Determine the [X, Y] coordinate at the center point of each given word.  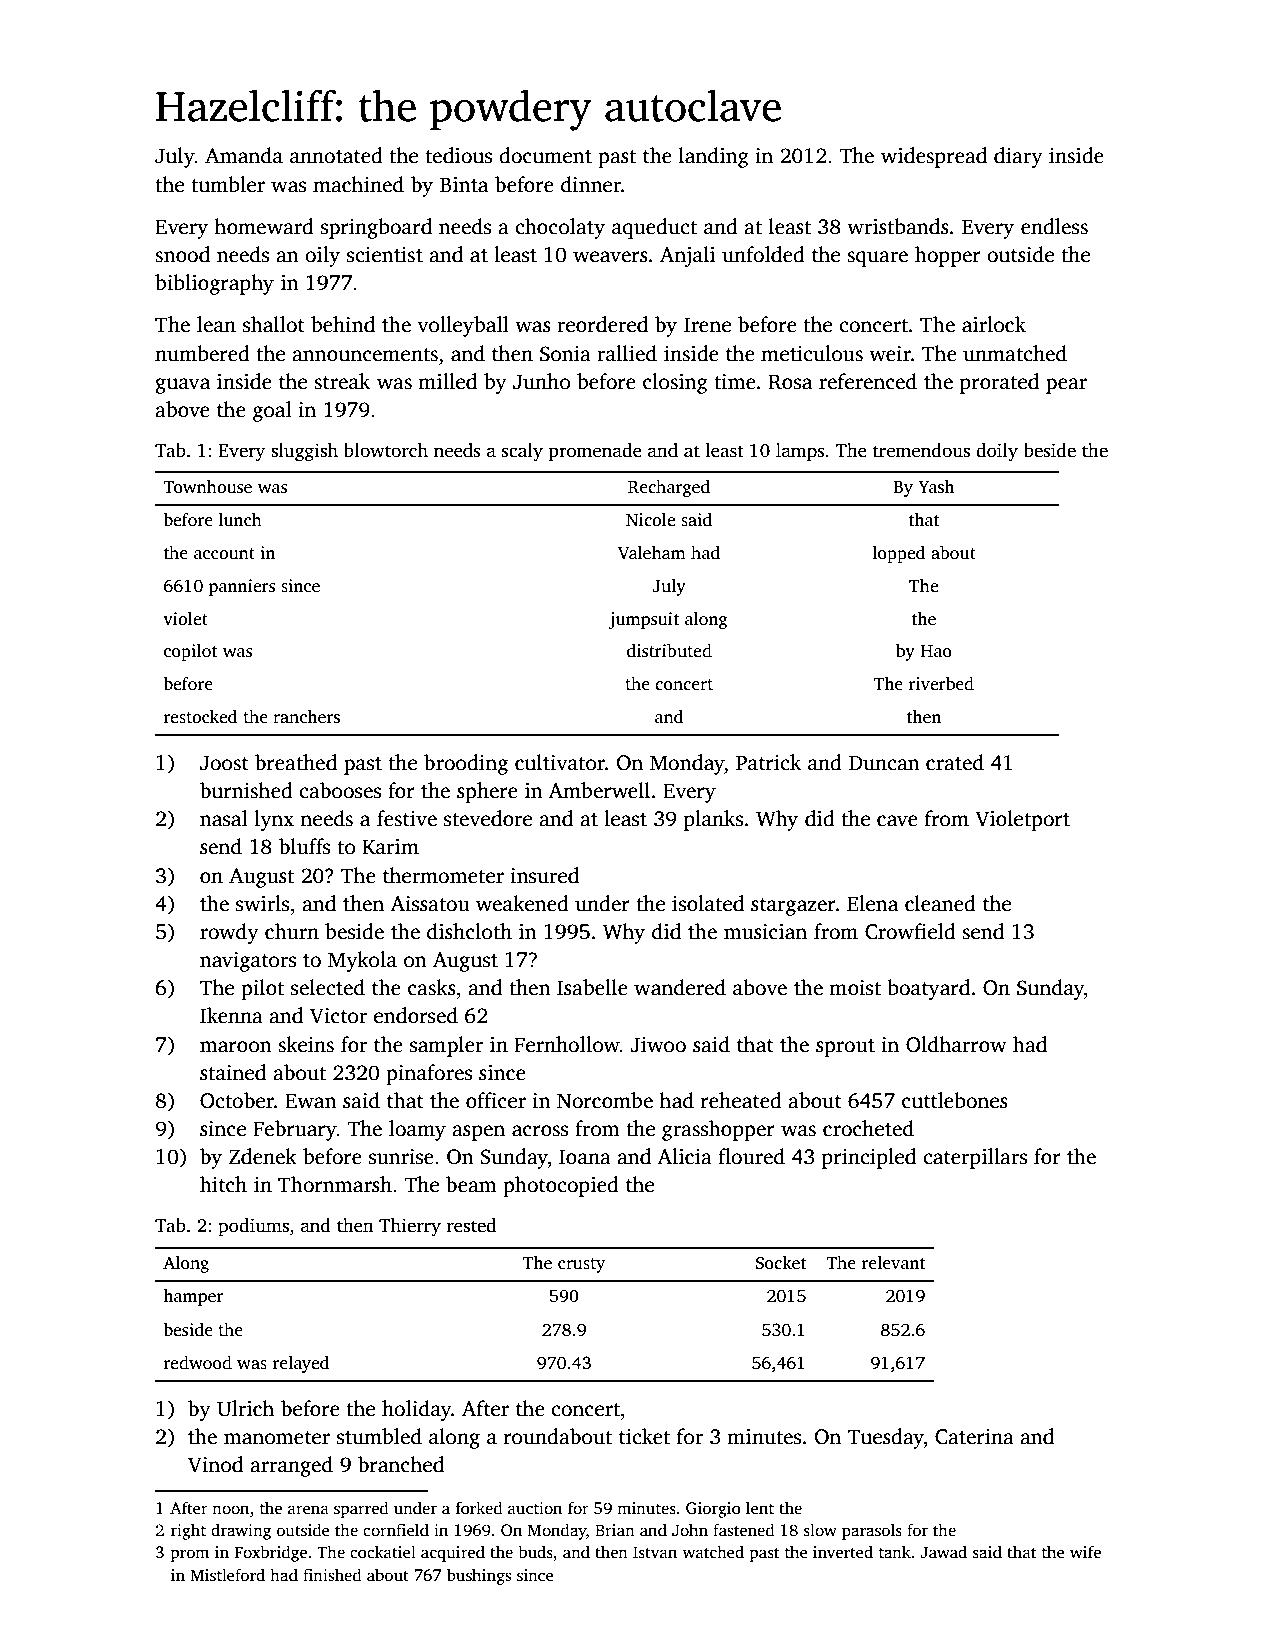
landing [714, 157]
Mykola [362, 961]
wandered [680, 987]
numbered [202, 353]
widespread [934, 157]
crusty [581, 1265]
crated [955, 762]
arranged [291, 1466]
